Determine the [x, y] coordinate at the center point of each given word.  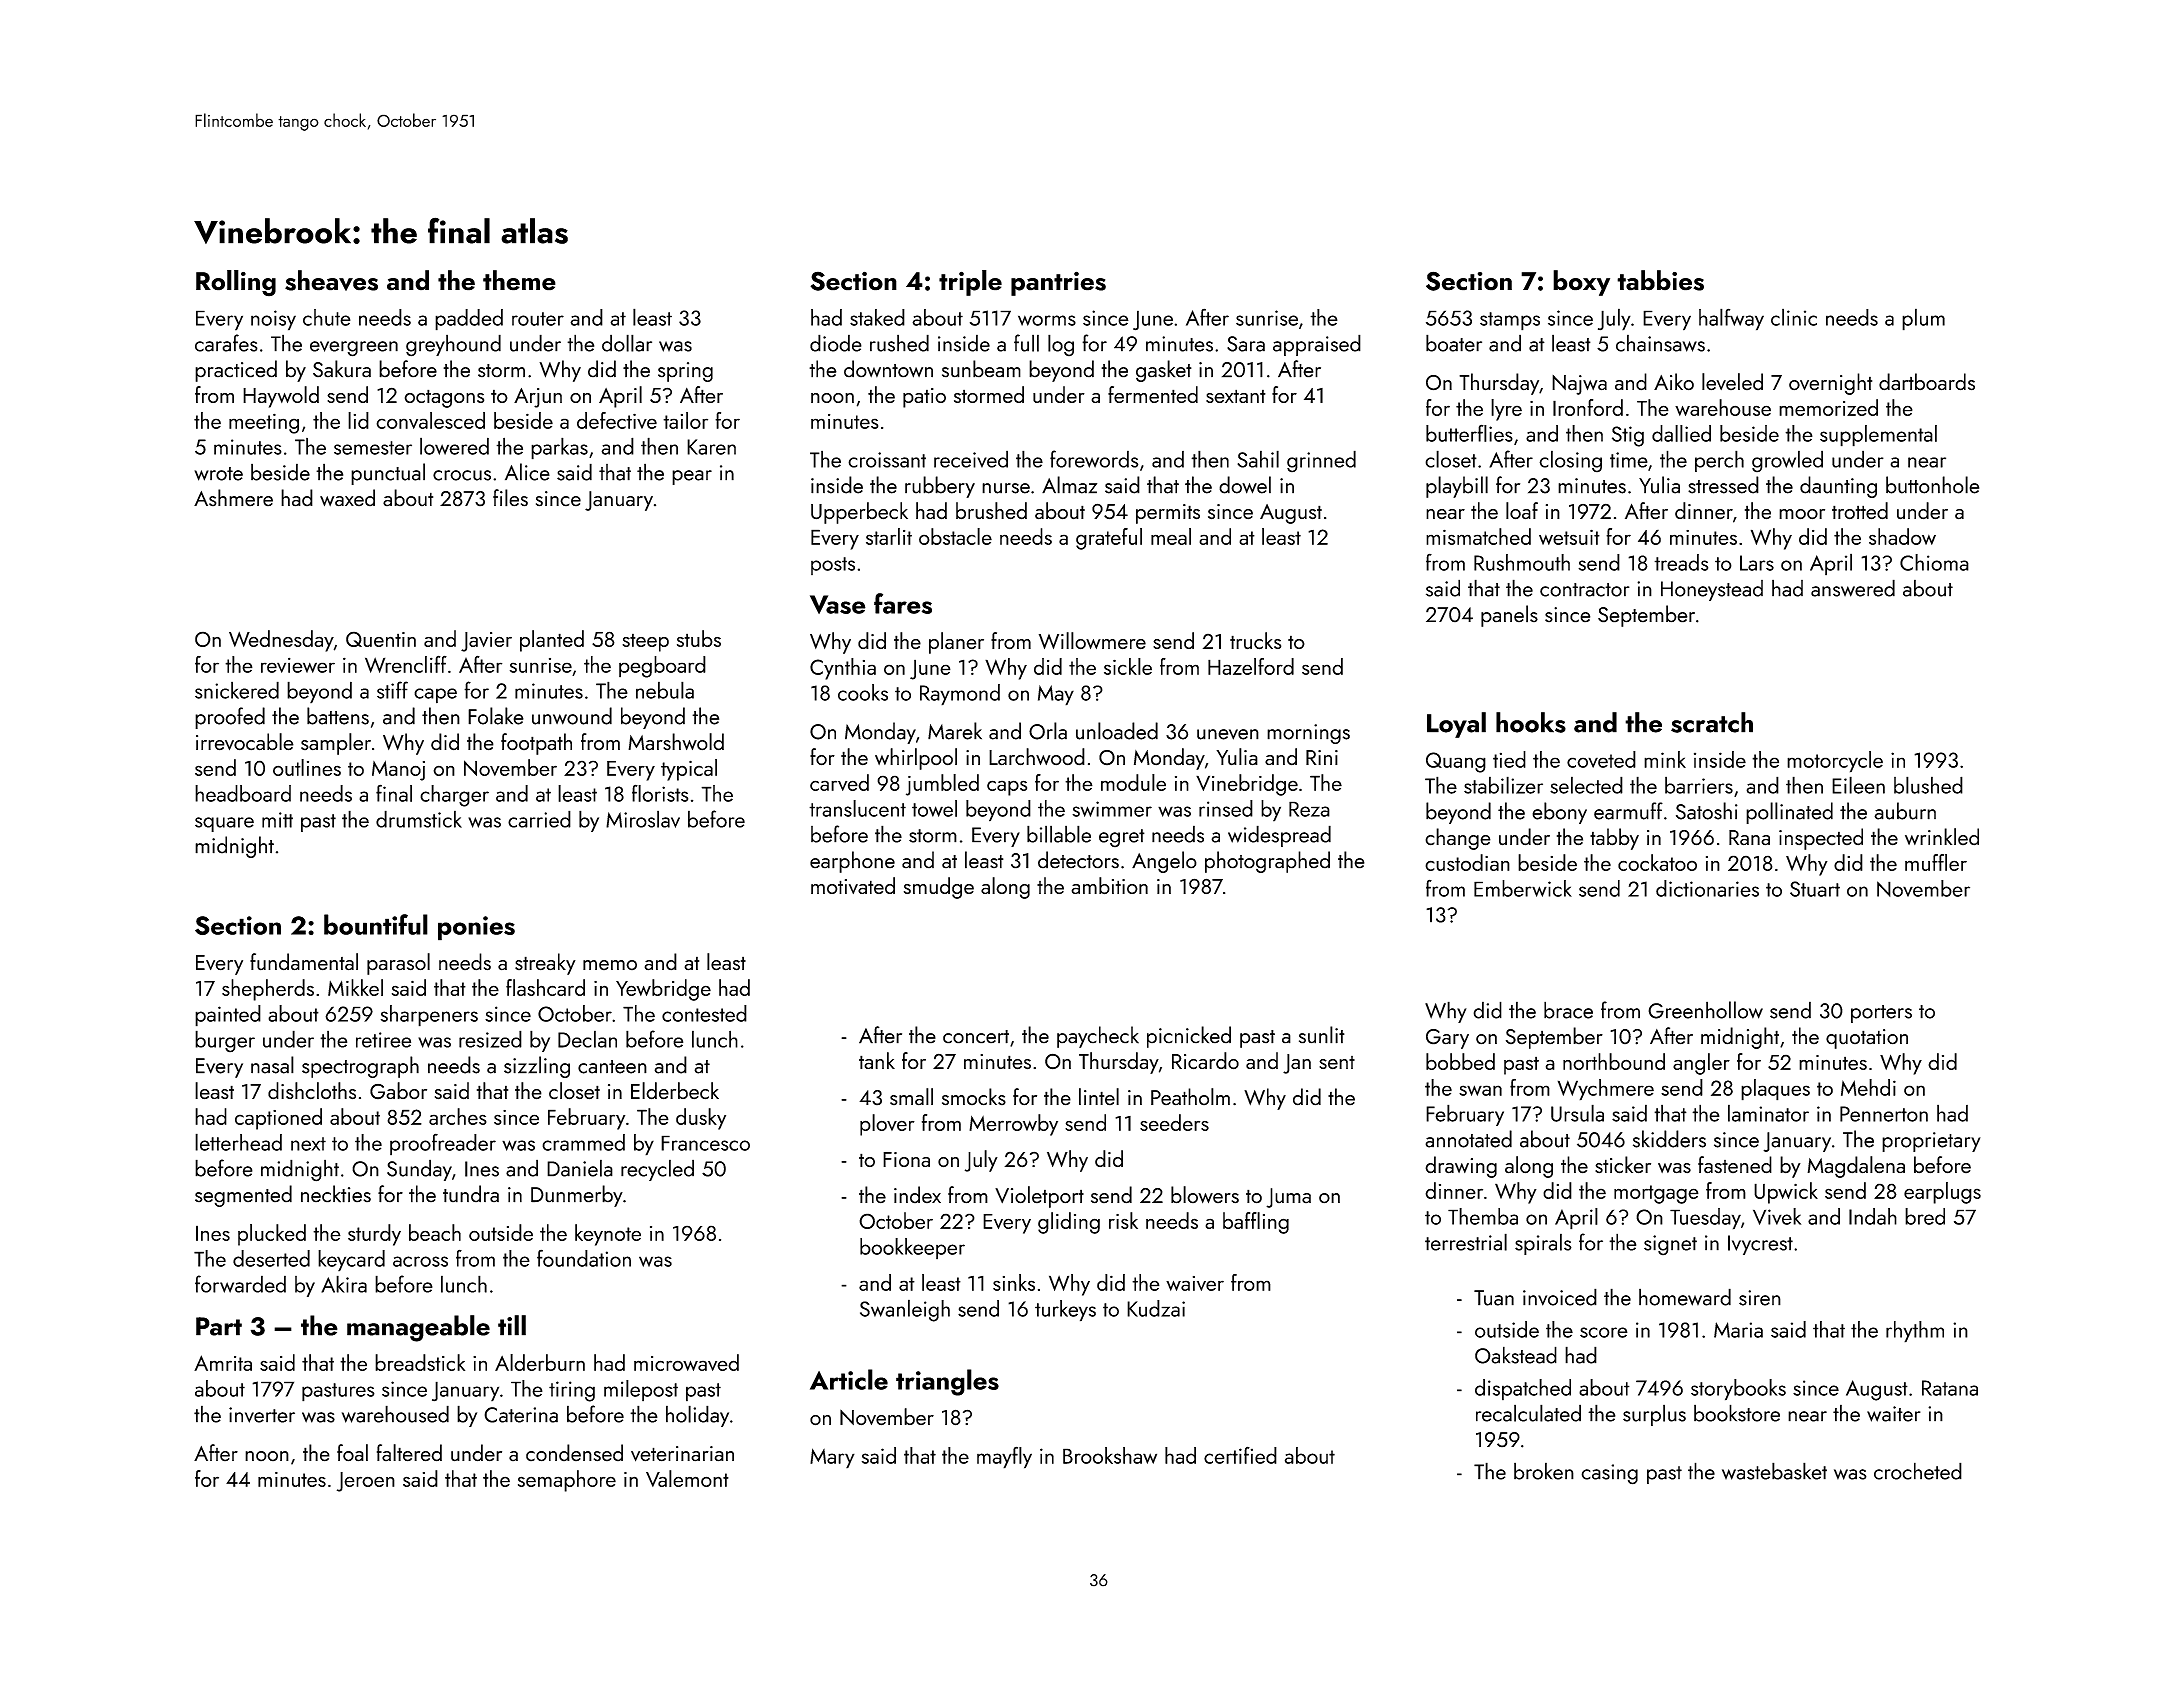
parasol [398, 964]
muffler [1936, 862]
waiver [1195, 1283]
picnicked [1189, 1037]
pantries [1058, 283]
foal [352, 1453]
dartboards [1927, 382]
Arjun [538, 398]
